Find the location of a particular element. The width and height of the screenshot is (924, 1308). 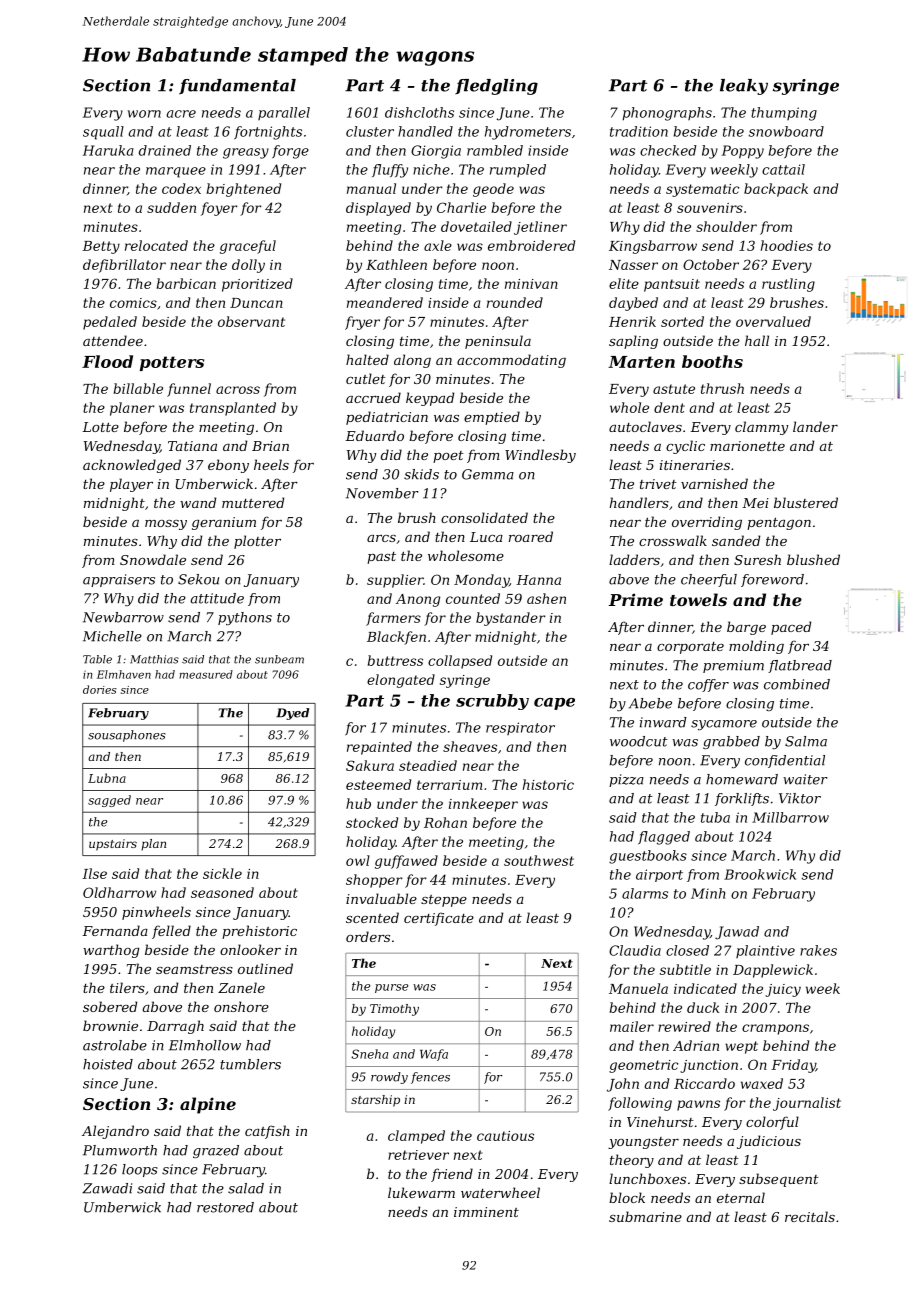

sickle is located at coordinates (222, 873).
